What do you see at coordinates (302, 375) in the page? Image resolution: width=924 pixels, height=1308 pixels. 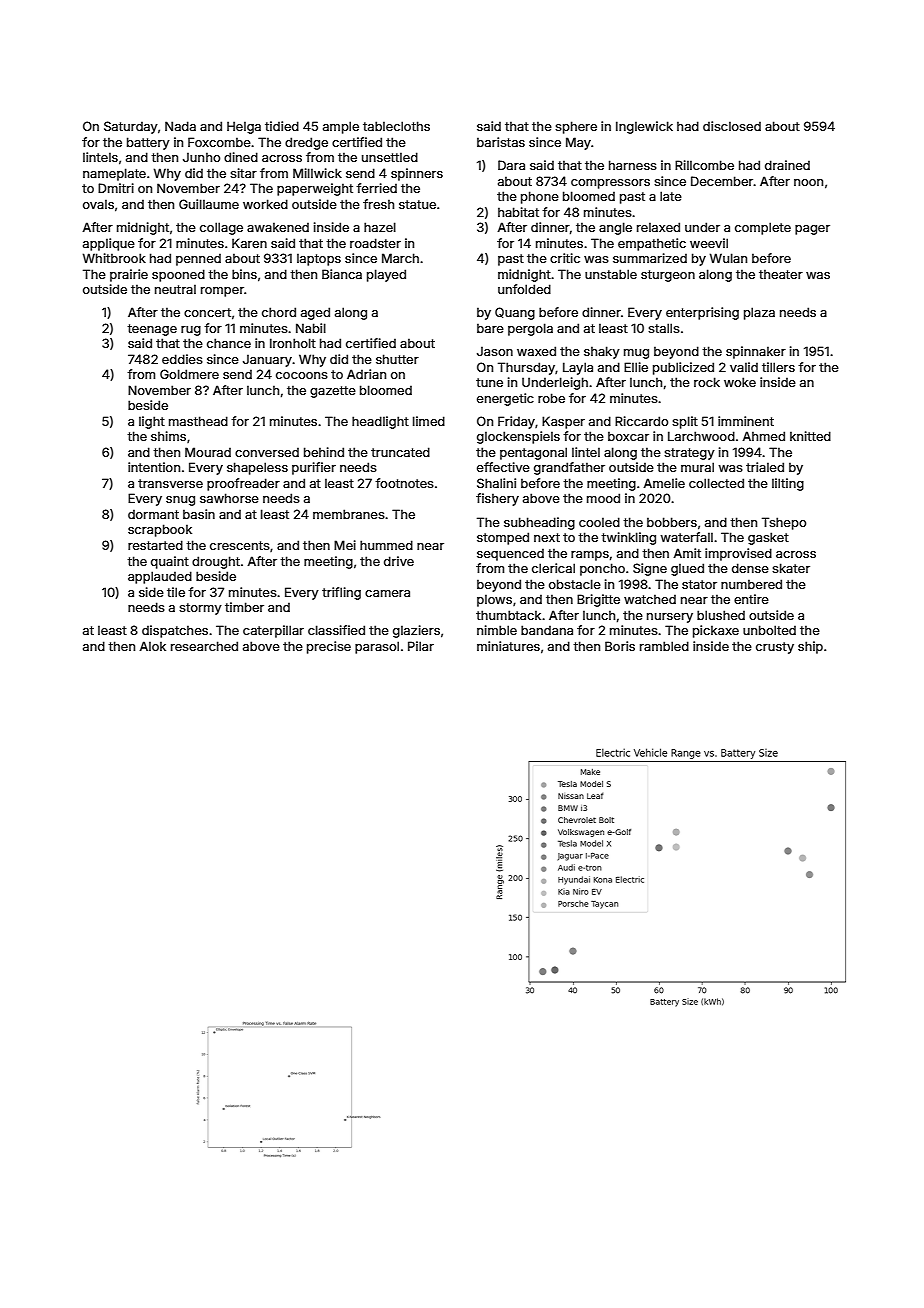 I see `cocoons` at bounding box center [302, 375].
